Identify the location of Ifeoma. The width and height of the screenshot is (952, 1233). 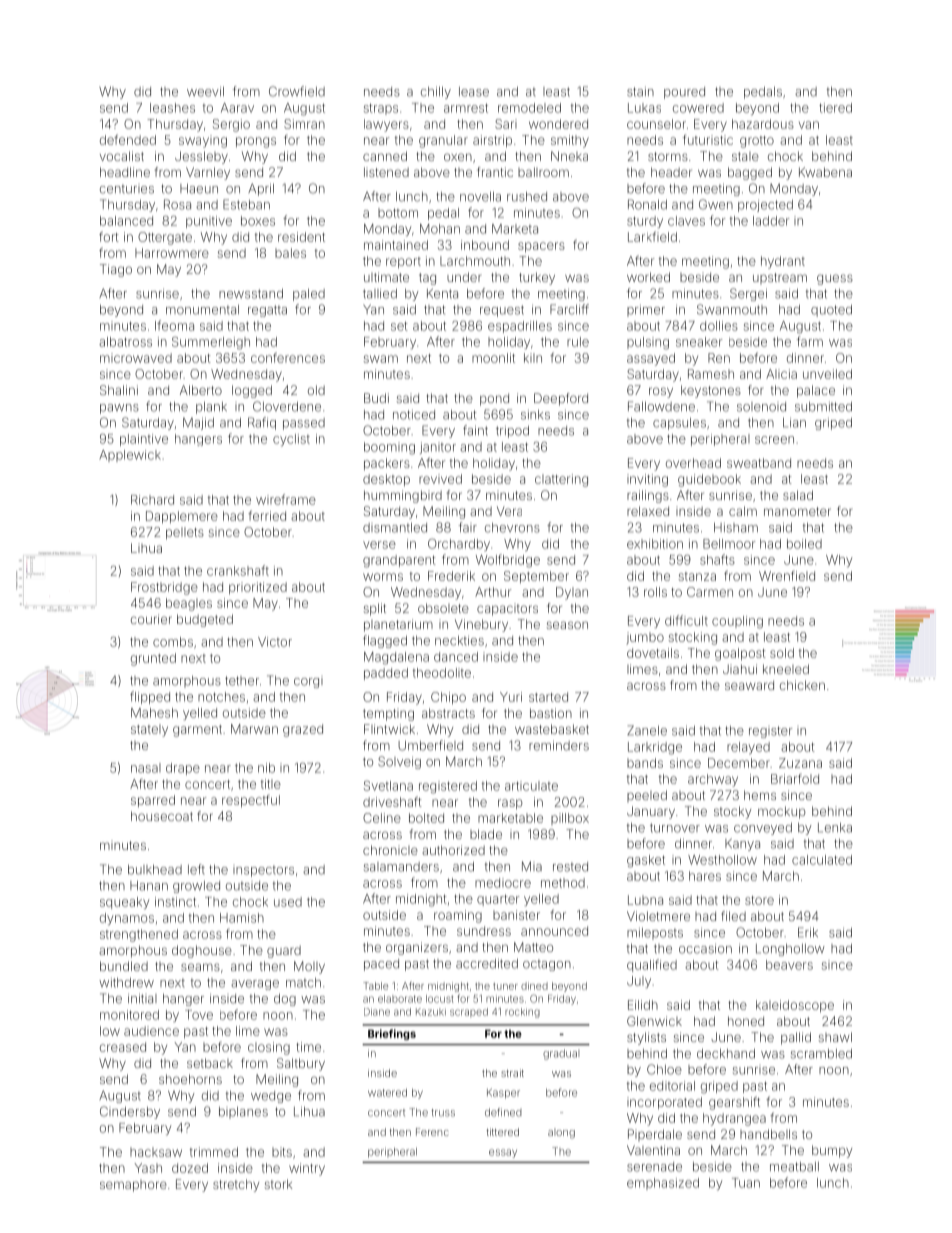
(174, 325).
